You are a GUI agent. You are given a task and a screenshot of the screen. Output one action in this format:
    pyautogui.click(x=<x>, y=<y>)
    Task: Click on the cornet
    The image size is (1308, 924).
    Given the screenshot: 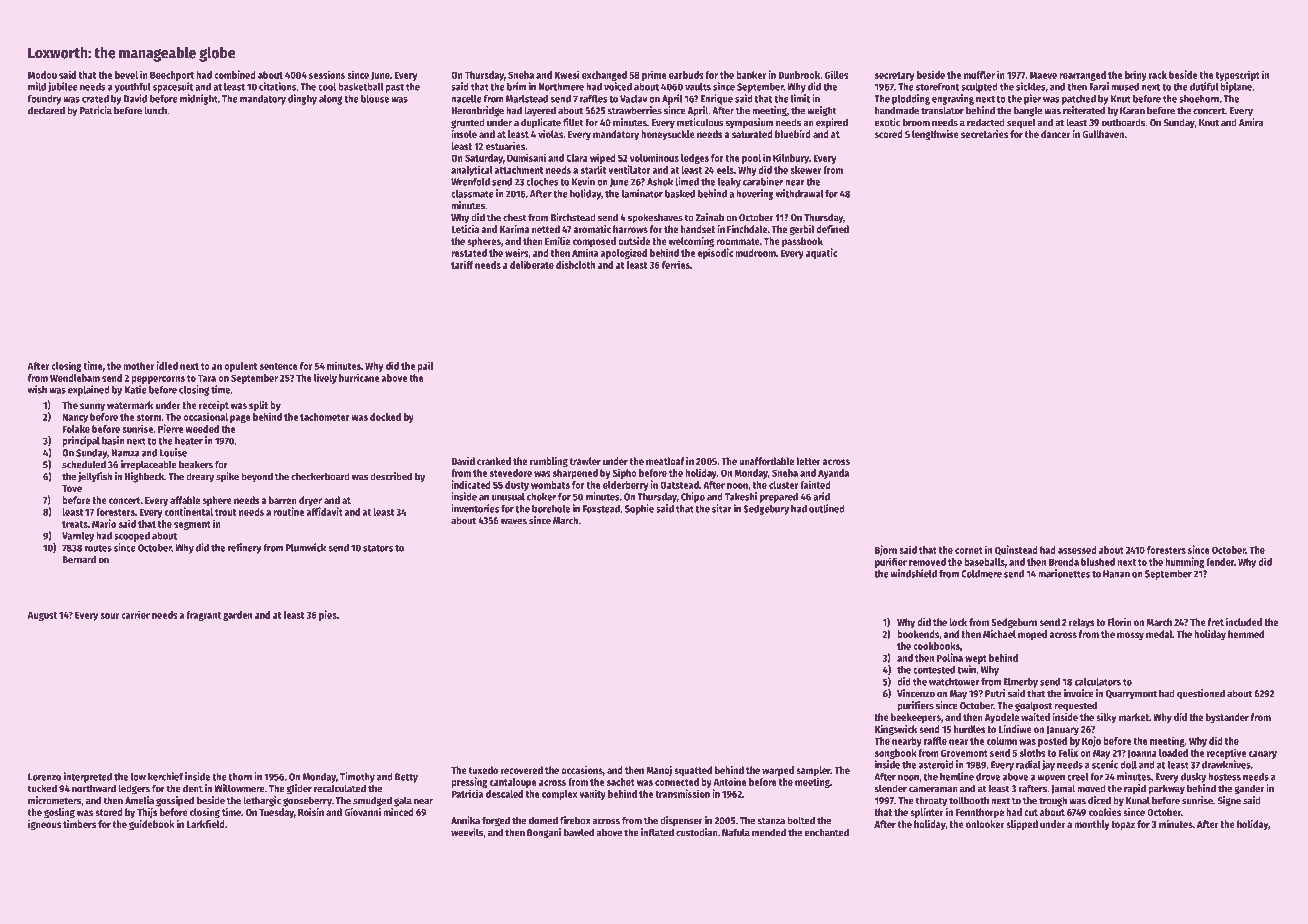 What is the action you would take?
    pyautogui.click(x=969, y=550)
